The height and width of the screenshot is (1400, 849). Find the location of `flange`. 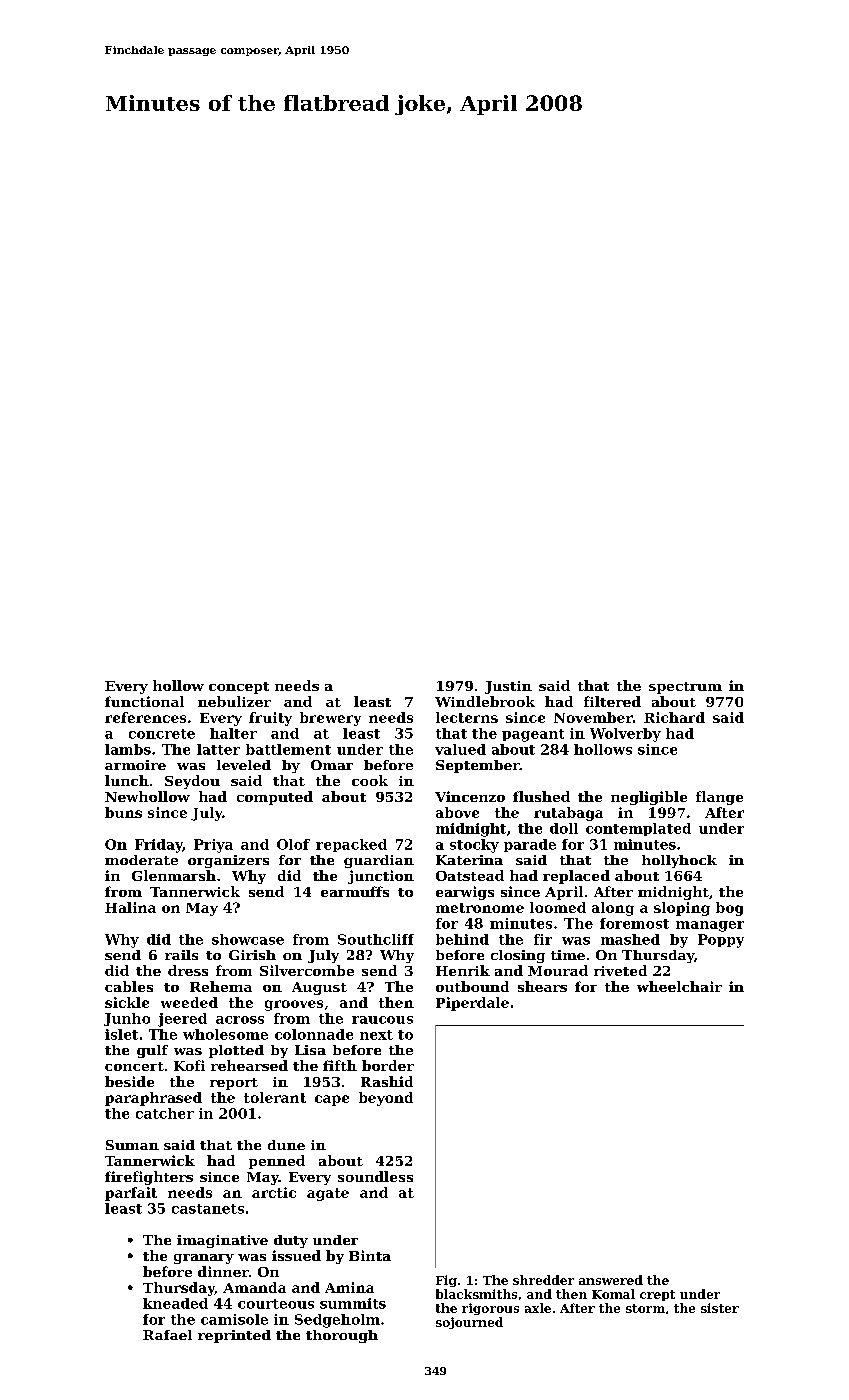

flange is located at coordinates (719, 798).
